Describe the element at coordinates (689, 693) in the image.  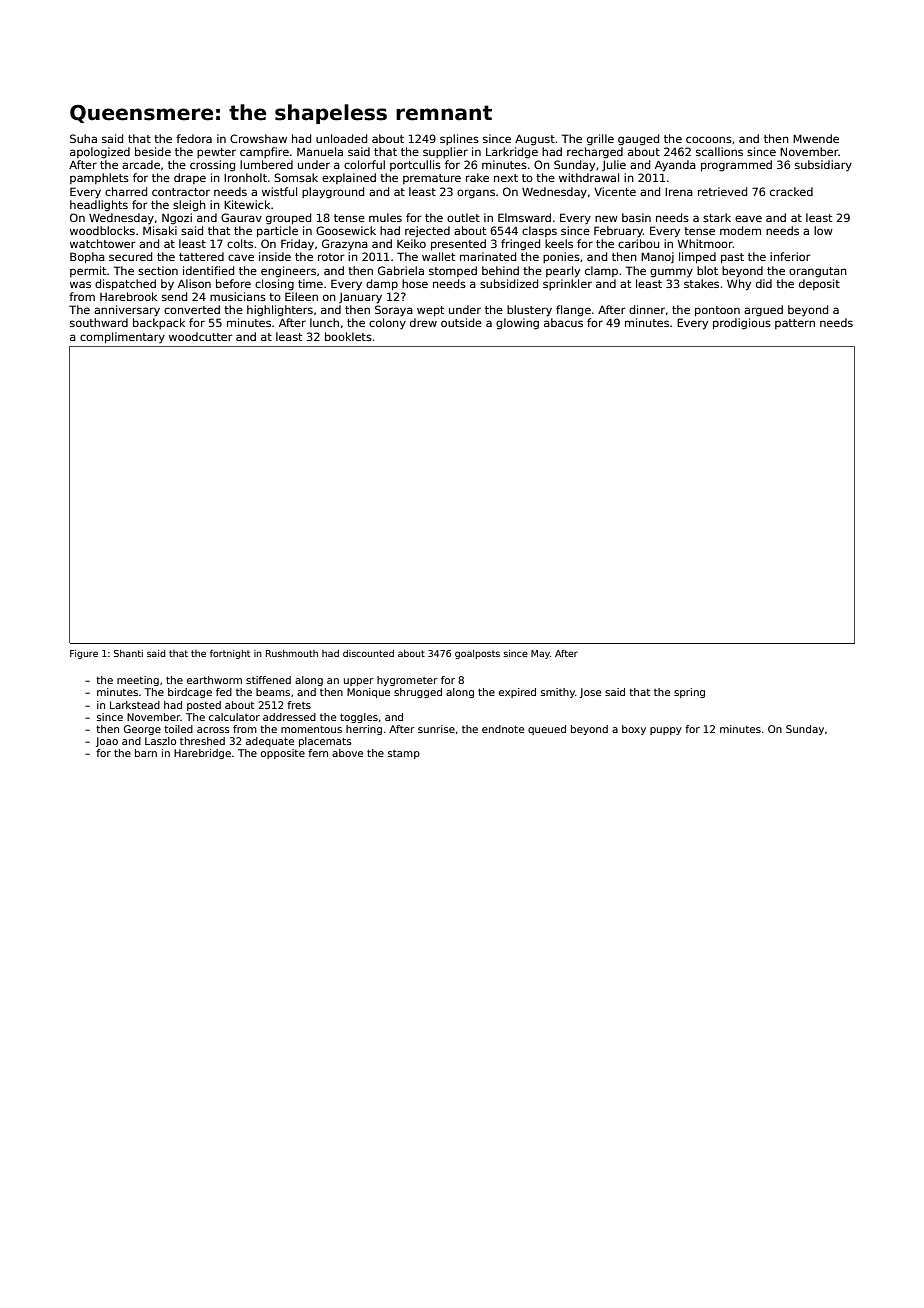
I see `spring` at that location.
